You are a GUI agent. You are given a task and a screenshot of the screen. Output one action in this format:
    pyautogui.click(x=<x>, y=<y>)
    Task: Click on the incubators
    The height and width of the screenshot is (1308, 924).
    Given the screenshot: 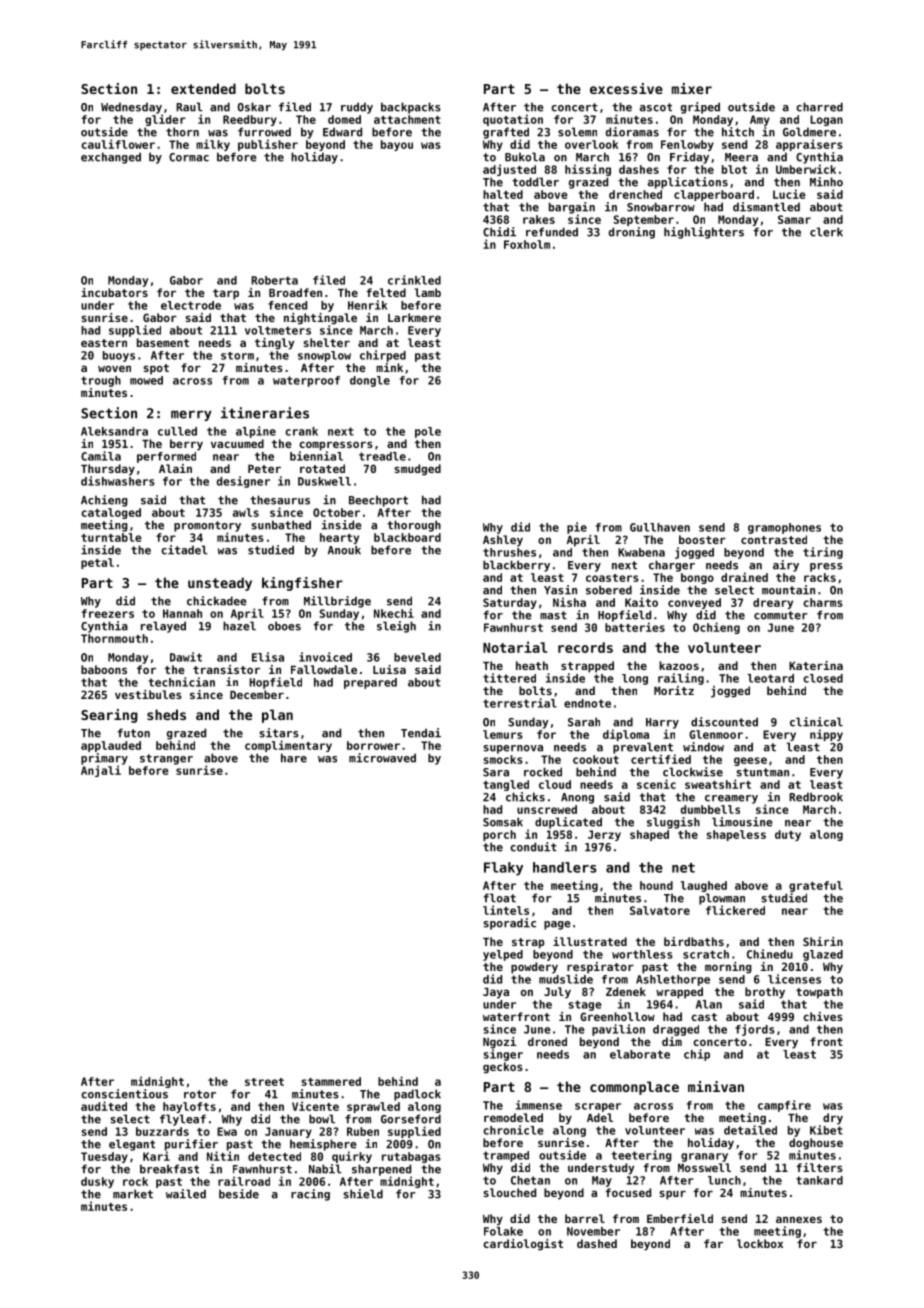 What is the action you would take?
    pyautogui.click(x=114, y=292)
